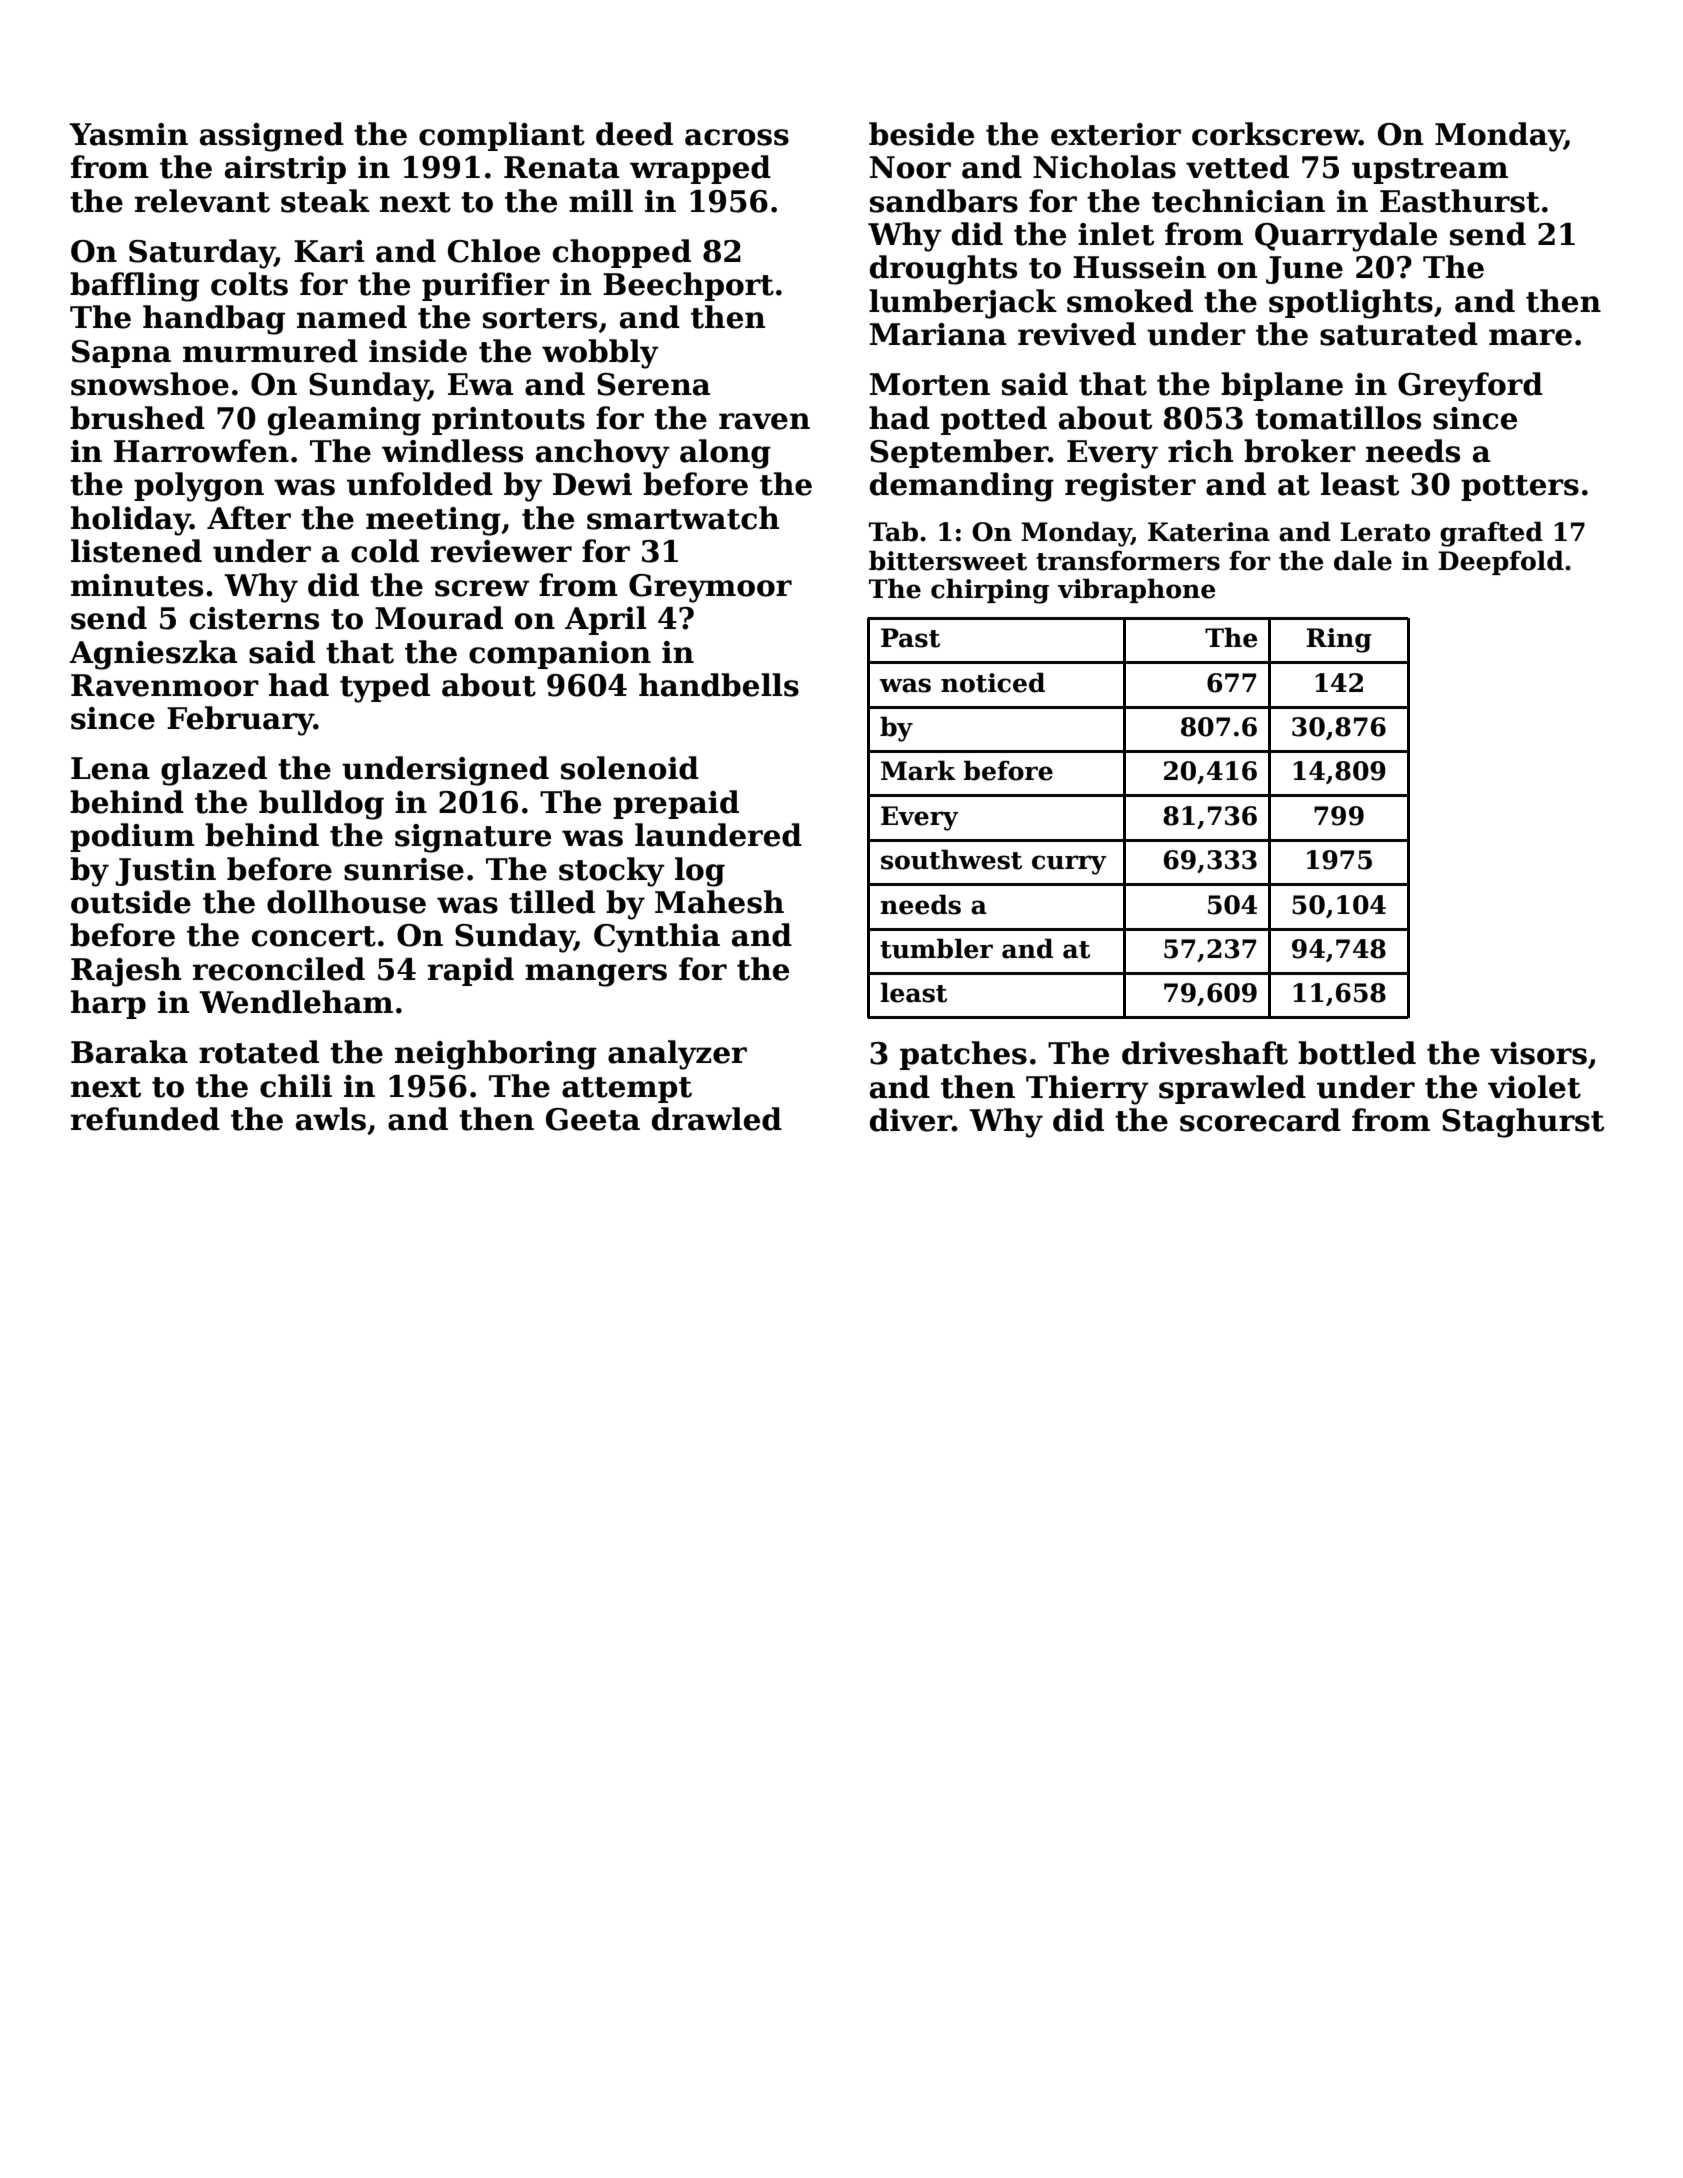 This screenshot has height=2178, width=1683. Describe the element at coordinates (963, 304) in the screenshot. I see `lumberjack` at that location.
